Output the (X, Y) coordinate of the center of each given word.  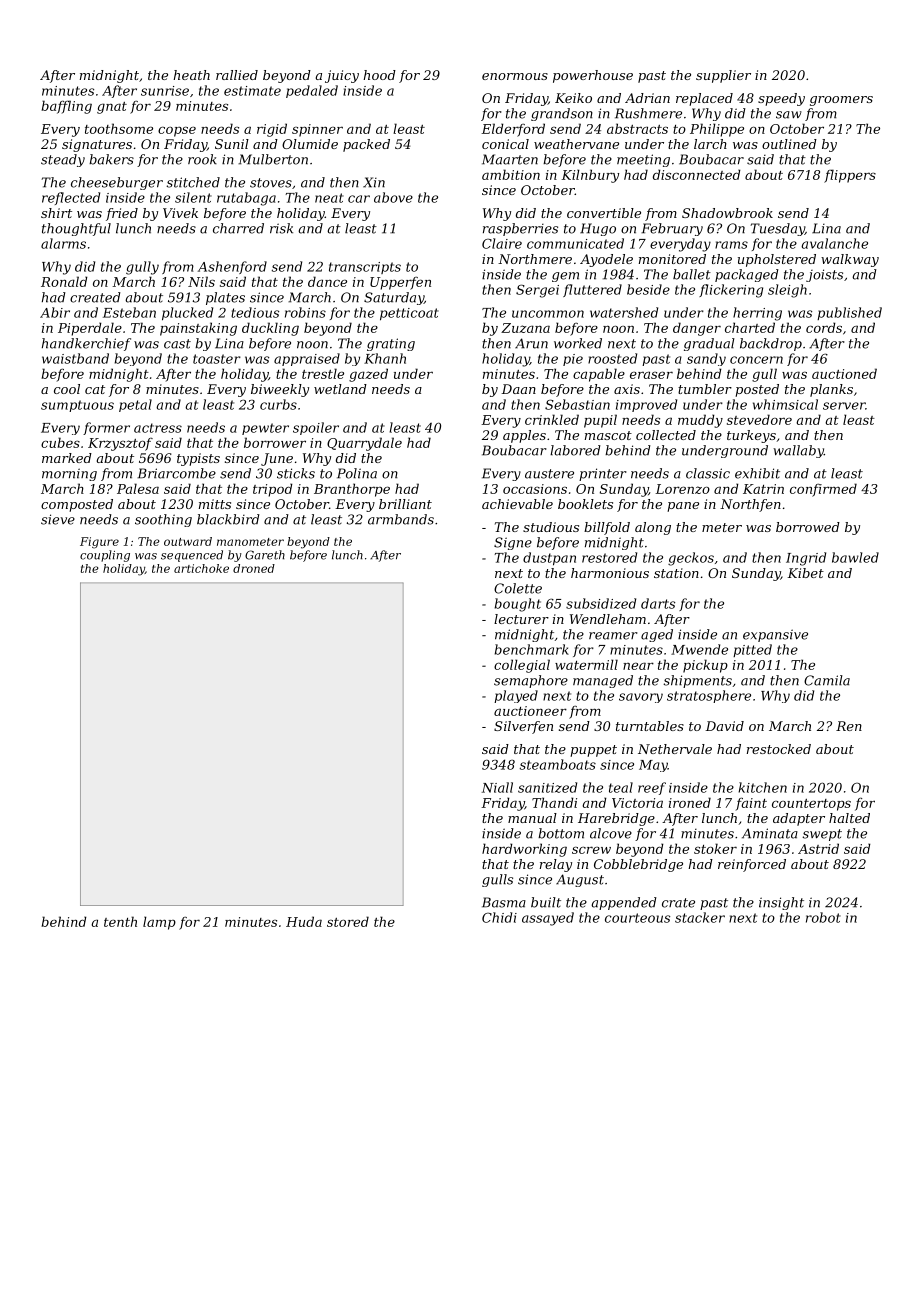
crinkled (552, 419)
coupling (105, 556)
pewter (265, 429)
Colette (518, 588)
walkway (850, 260)
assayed (548, 919)
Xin (374, 182)
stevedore (759, 419)
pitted (752, 650)
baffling (66, 107)
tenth (120, 921)
